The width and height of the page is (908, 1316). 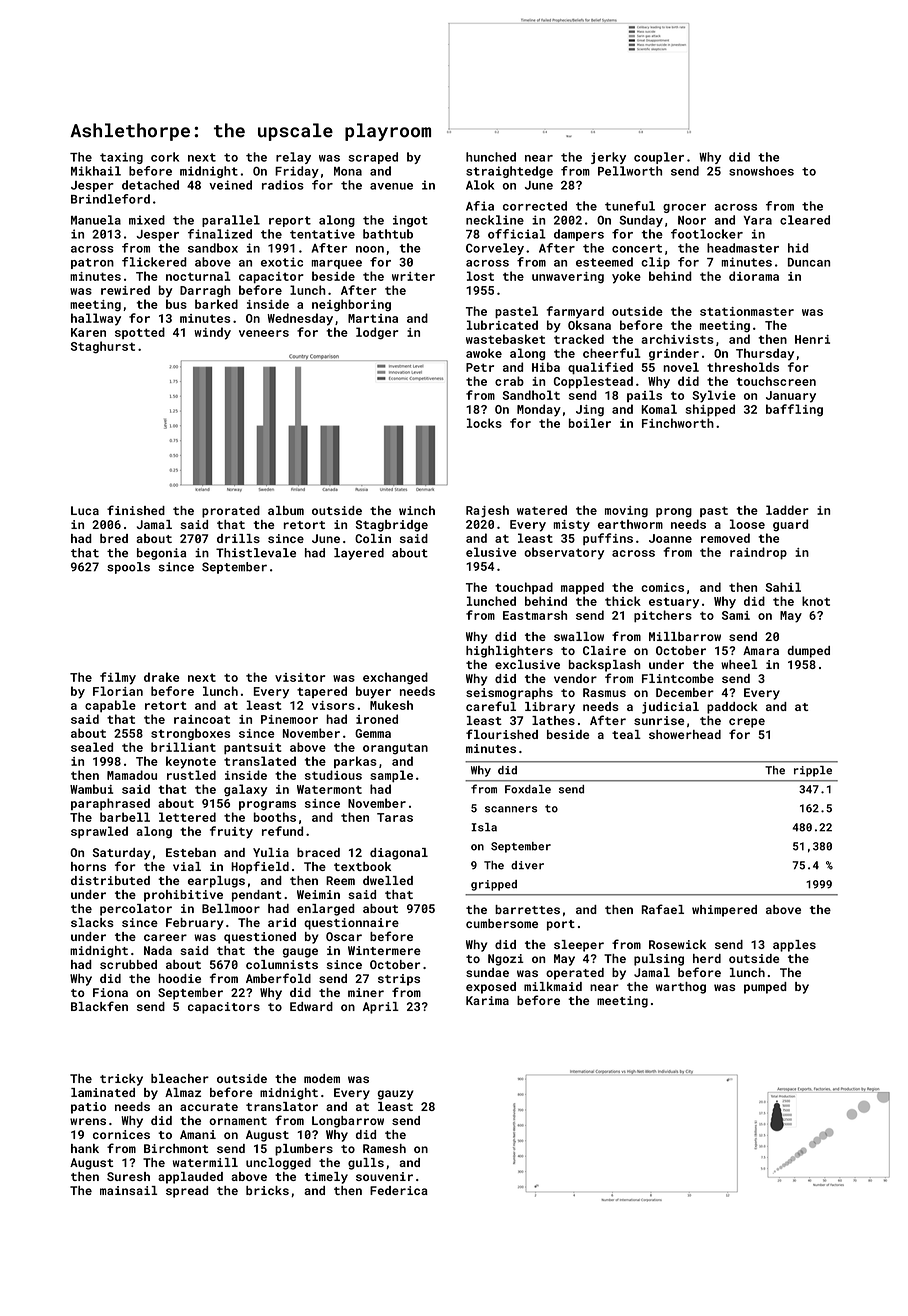 What do you see at coordinates (758, 553) in the page?
I see `raindrop` at bounding box center [758, 553].
